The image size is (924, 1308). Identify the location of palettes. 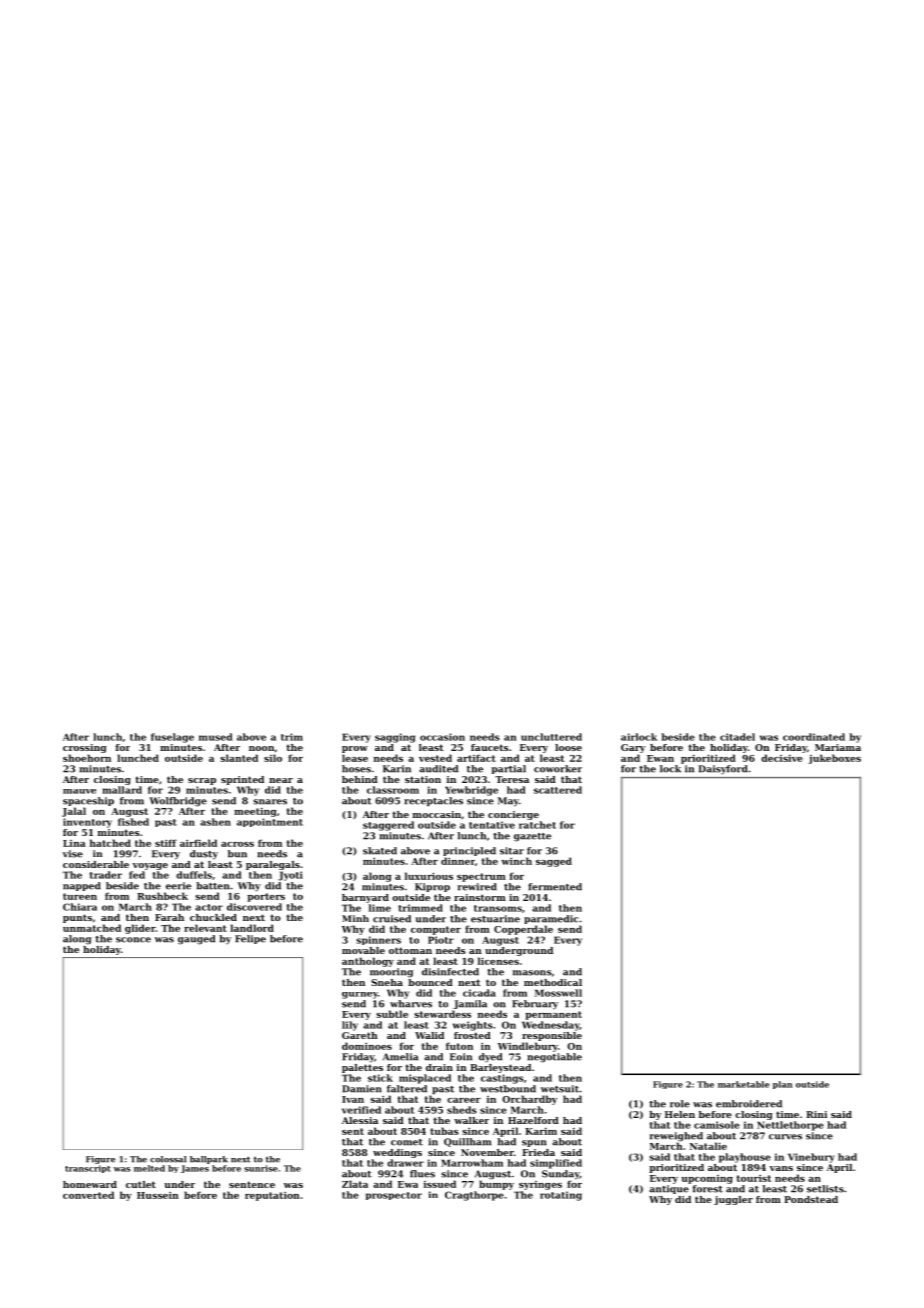
(362, 1068).
